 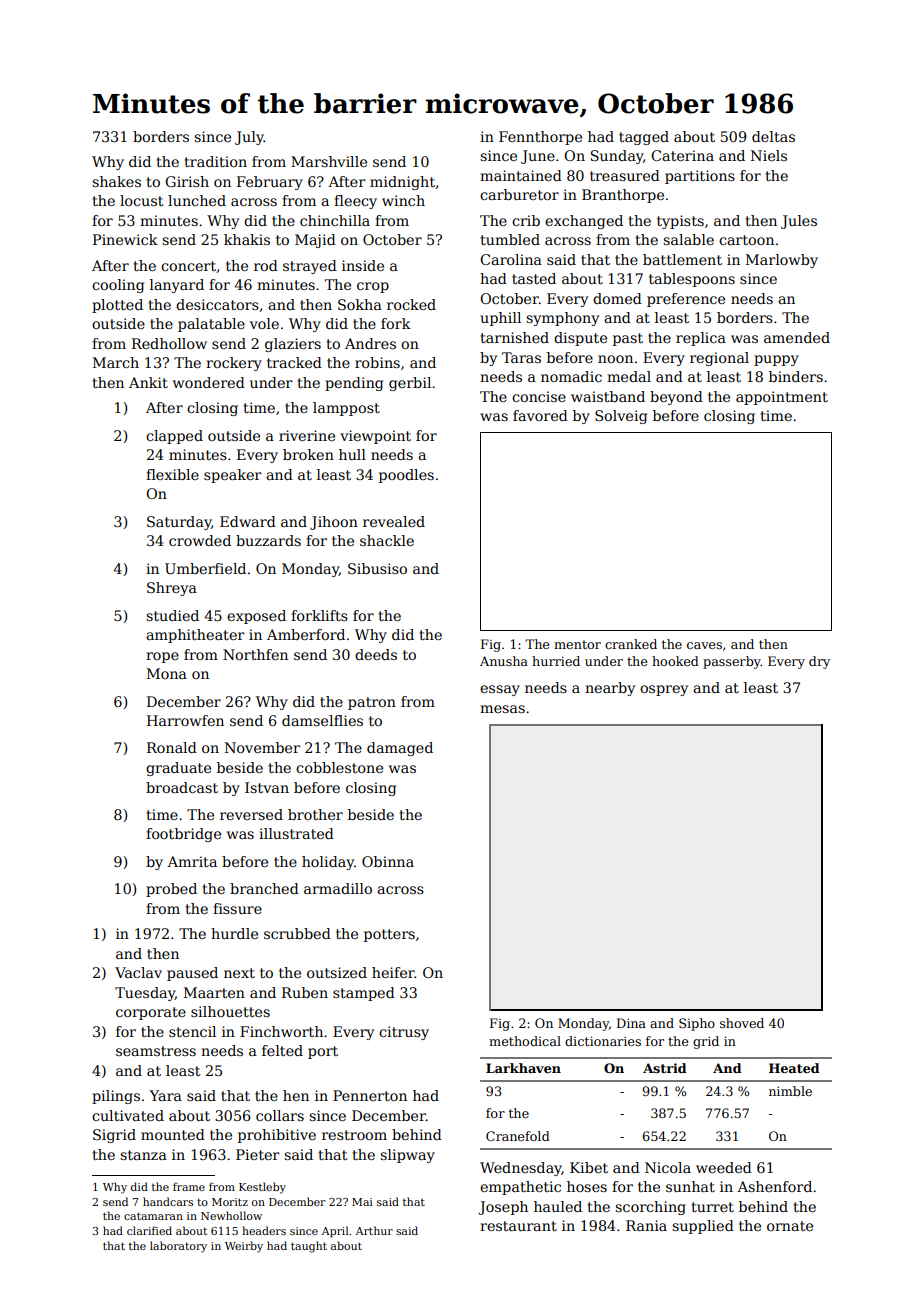 What do you see at coordinates (518, 1226) in the page?
I see `restaurant` at bounding box center [518, 1226].
